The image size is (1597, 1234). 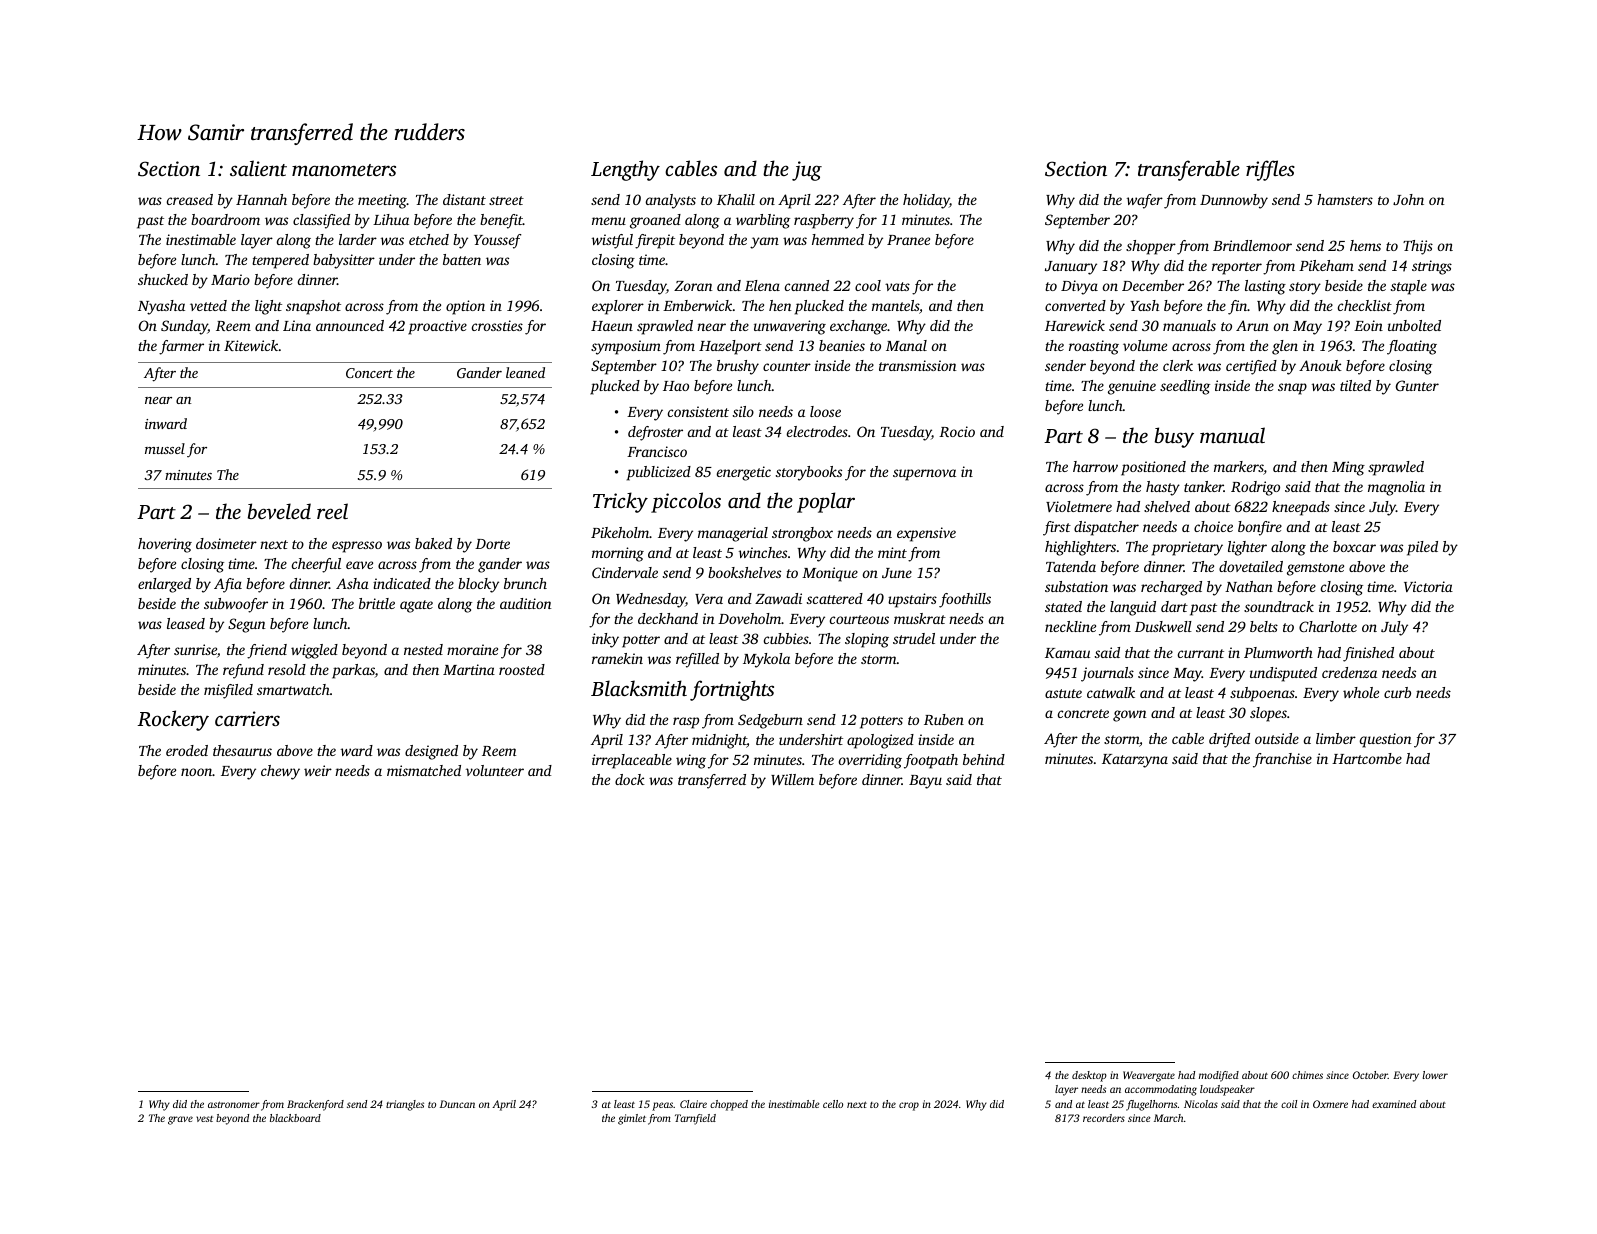 What do you see at coordinates (1135, 761) in the page?
I see `Katarzyna` at bounding box center [1135, 761].
